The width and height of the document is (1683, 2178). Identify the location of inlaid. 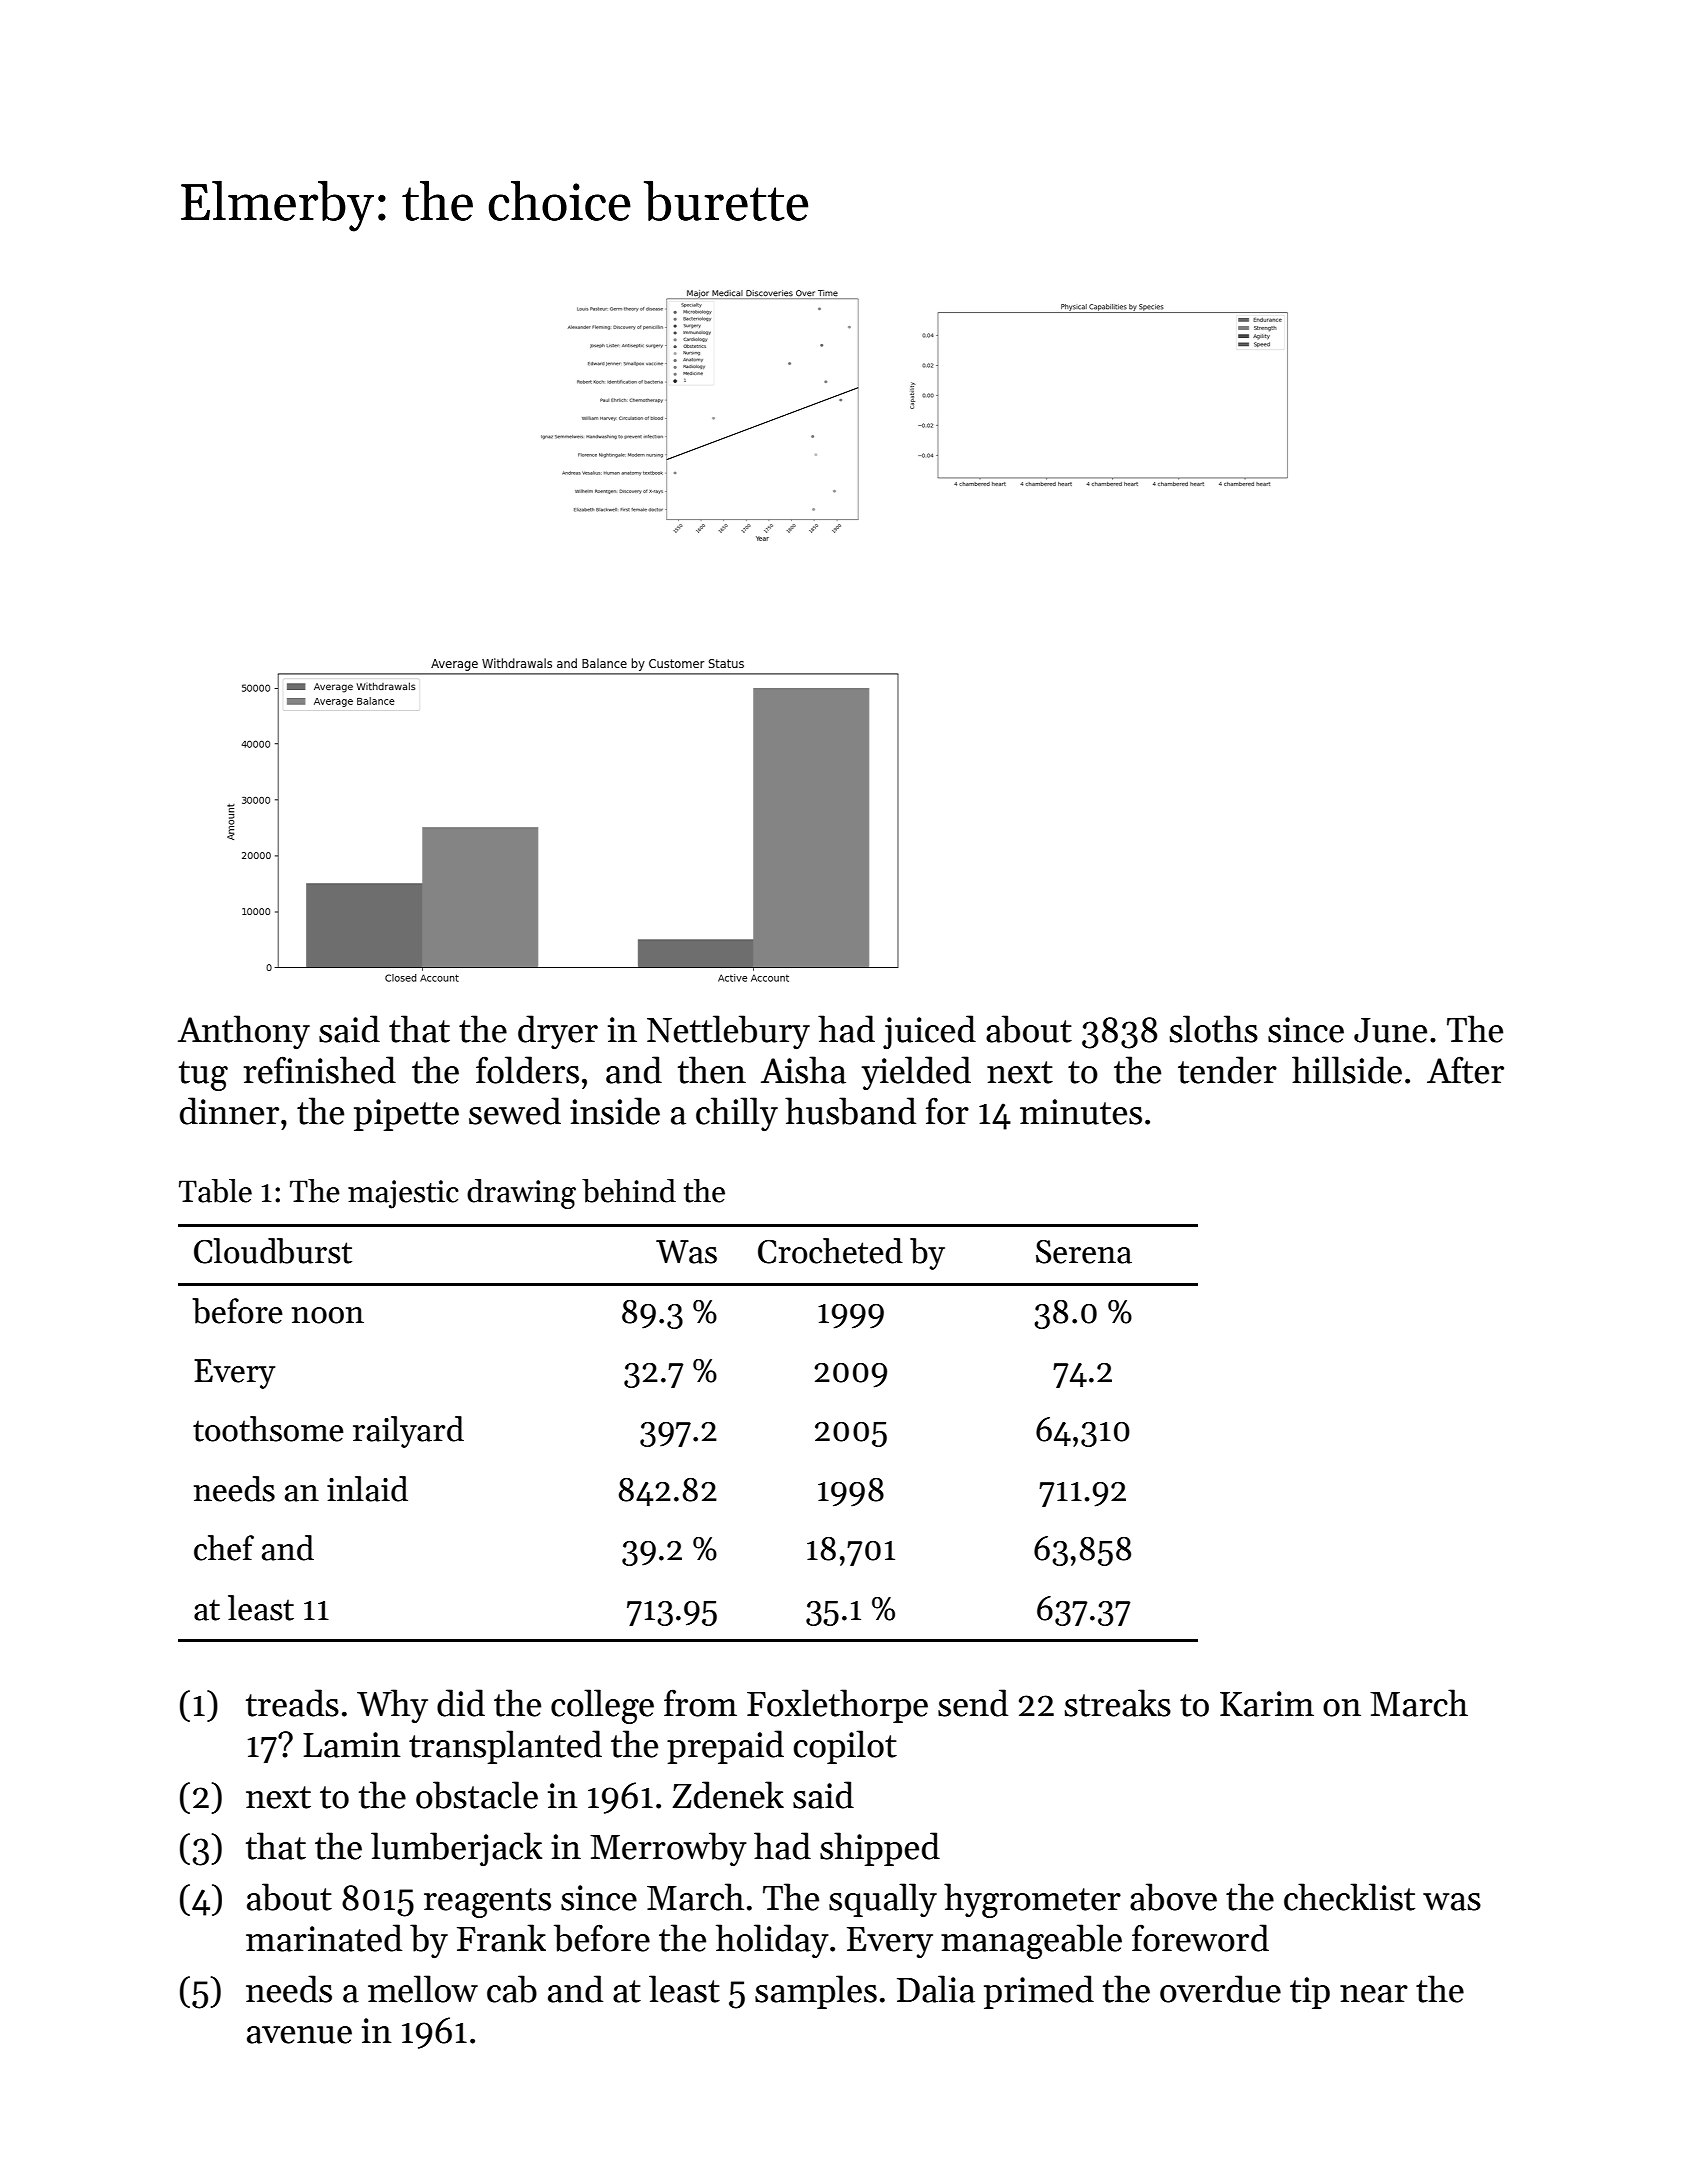
(367, 1489).
